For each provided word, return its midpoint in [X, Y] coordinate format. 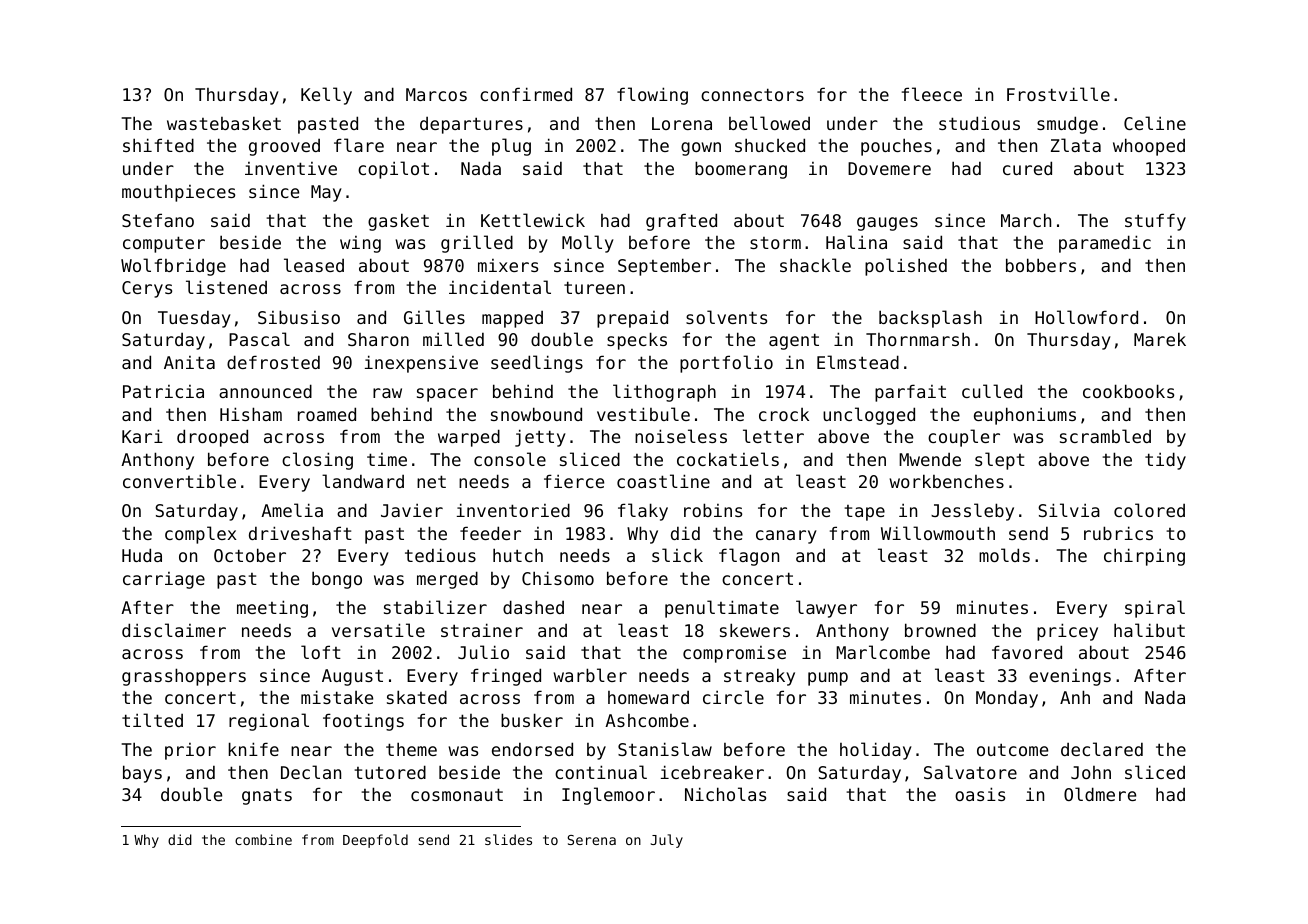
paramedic [1105, 244]
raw [387, 393]
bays [142, 774]
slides [508, 839]
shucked [770, 145]
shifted [158, 145]
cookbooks [1128, 391]
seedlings [537, 364]
